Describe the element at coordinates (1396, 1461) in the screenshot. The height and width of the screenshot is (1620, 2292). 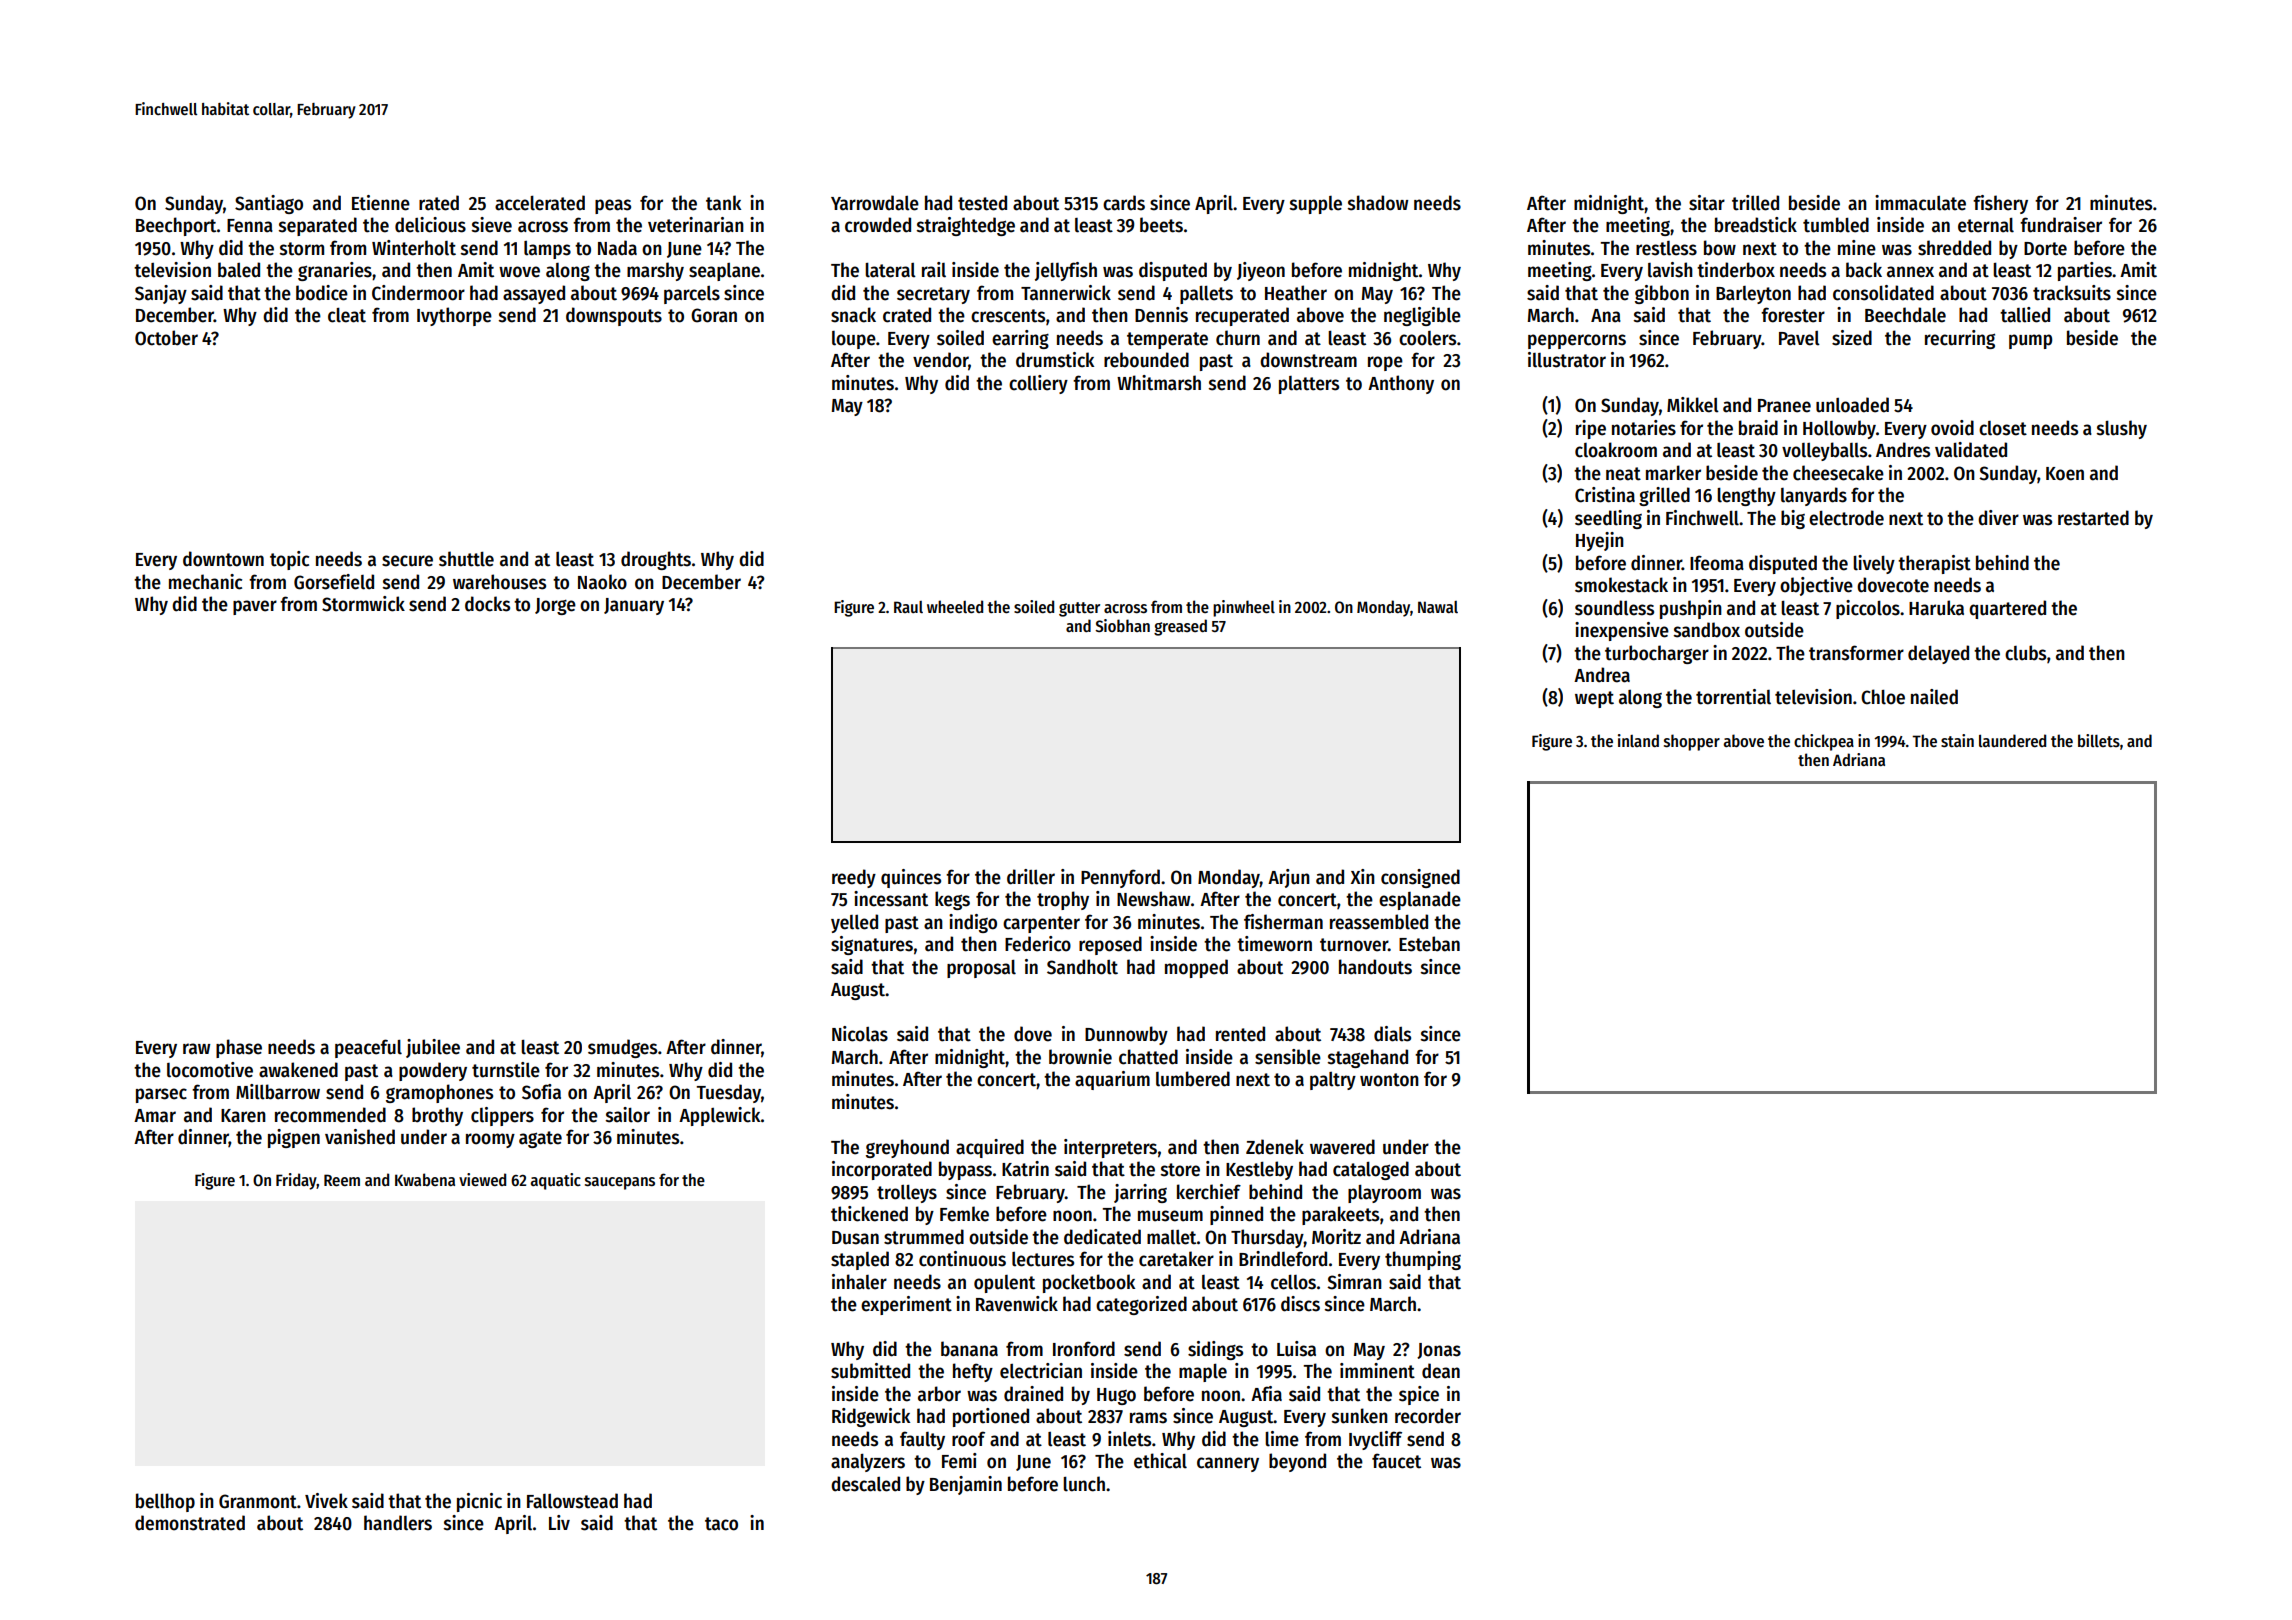
I see `faucet` at that location.
